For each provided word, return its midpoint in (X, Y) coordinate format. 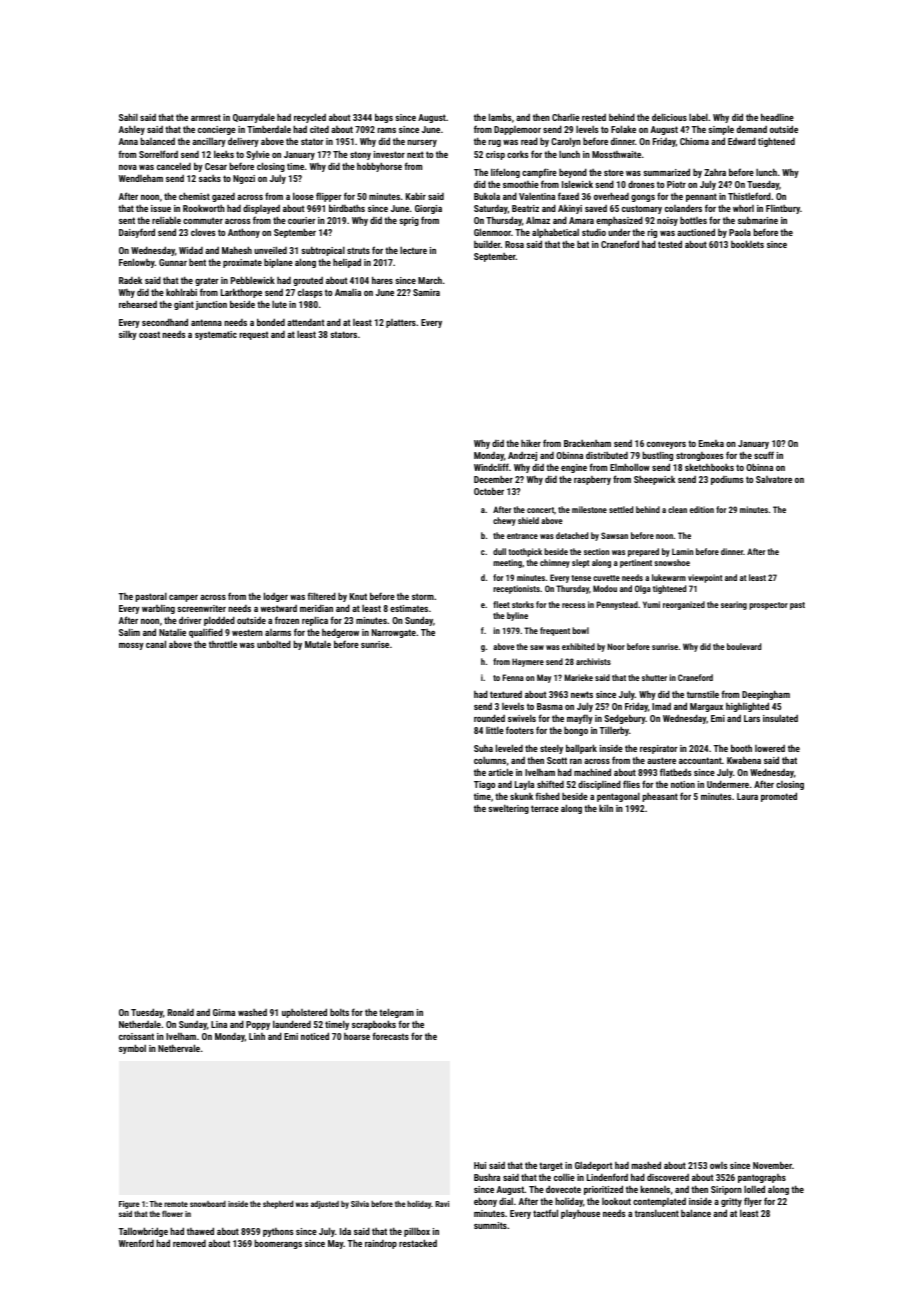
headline (777, 117)
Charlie (566, 117)
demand (752, 129)
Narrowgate (394, 633)
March (430, 280)
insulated (780, 718)
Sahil (128, 117)
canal (156, 644)
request (254, 335)
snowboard (208, 1204)
